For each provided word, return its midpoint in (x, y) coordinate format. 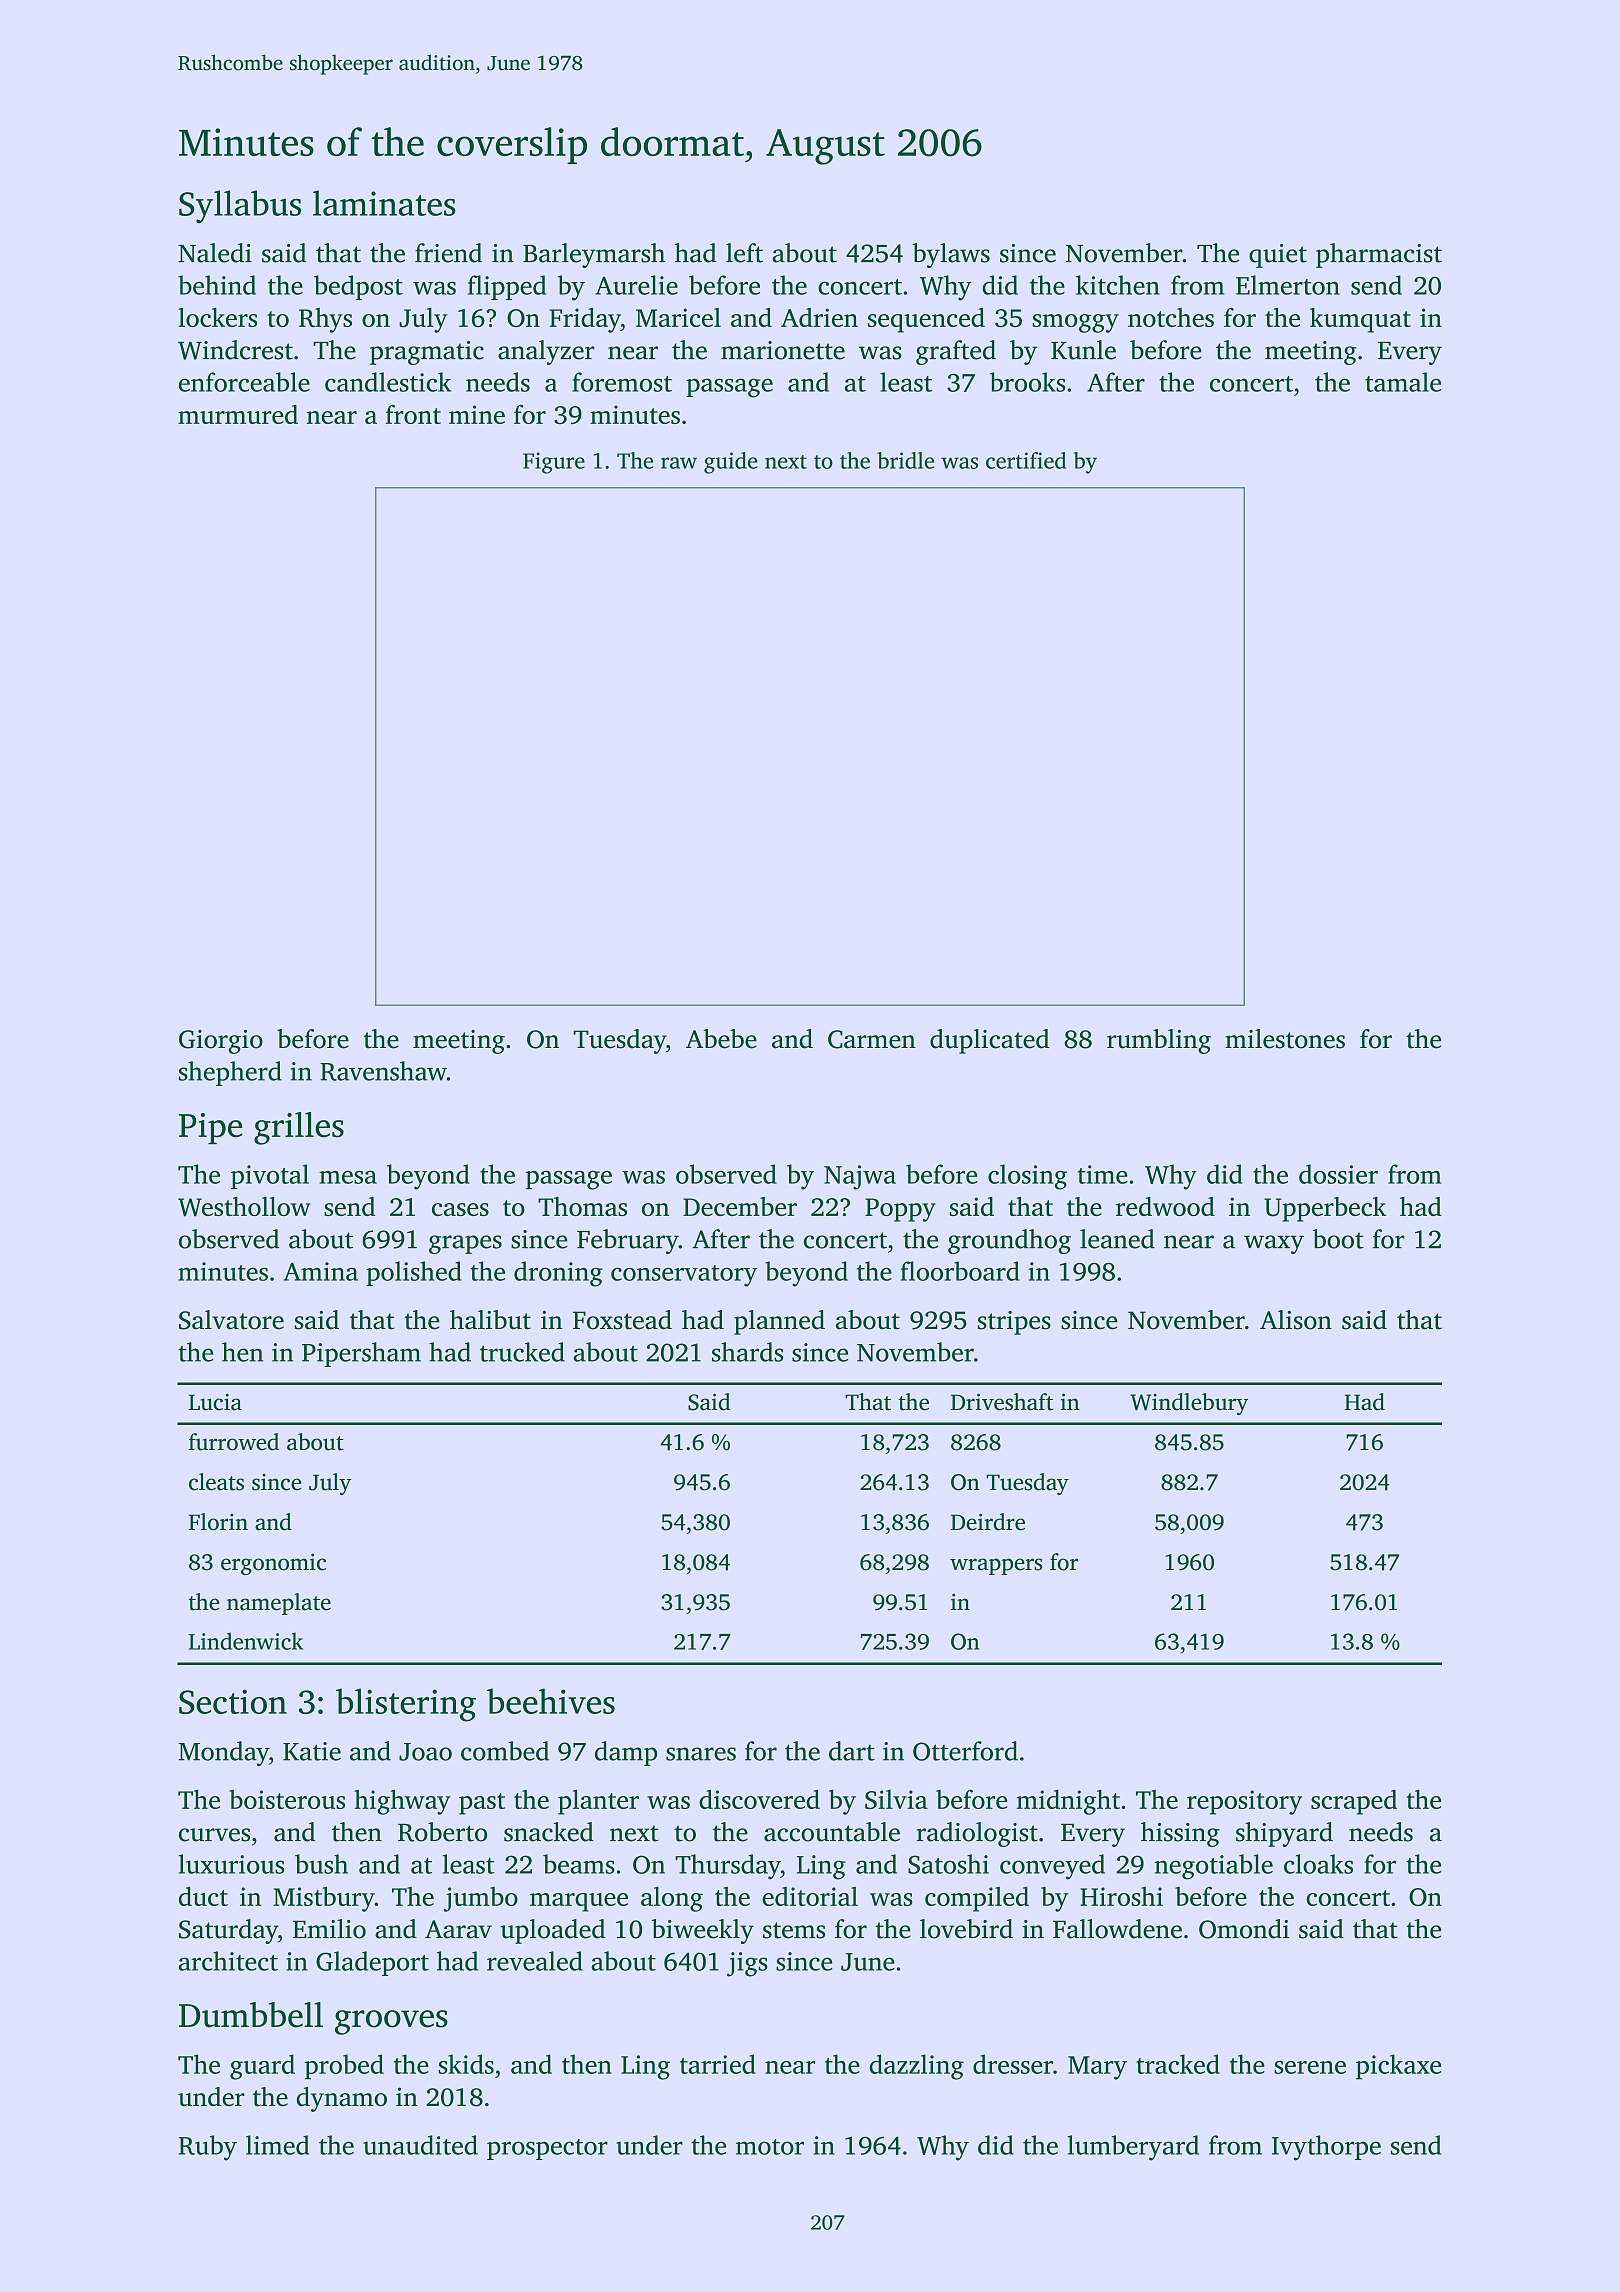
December (740, 1206)
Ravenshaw (383, 1071)
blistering (406, 1705)
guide (731, 463)
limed (277, 2145)
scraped (1354, 1802)
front (413, 414)
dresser (1013, 2064)
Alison (1296, 1320)
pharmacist (1379, 255)
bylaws (951, 255)
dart (852, 1751)
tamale (1403, 382)
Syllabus (240, 206)
